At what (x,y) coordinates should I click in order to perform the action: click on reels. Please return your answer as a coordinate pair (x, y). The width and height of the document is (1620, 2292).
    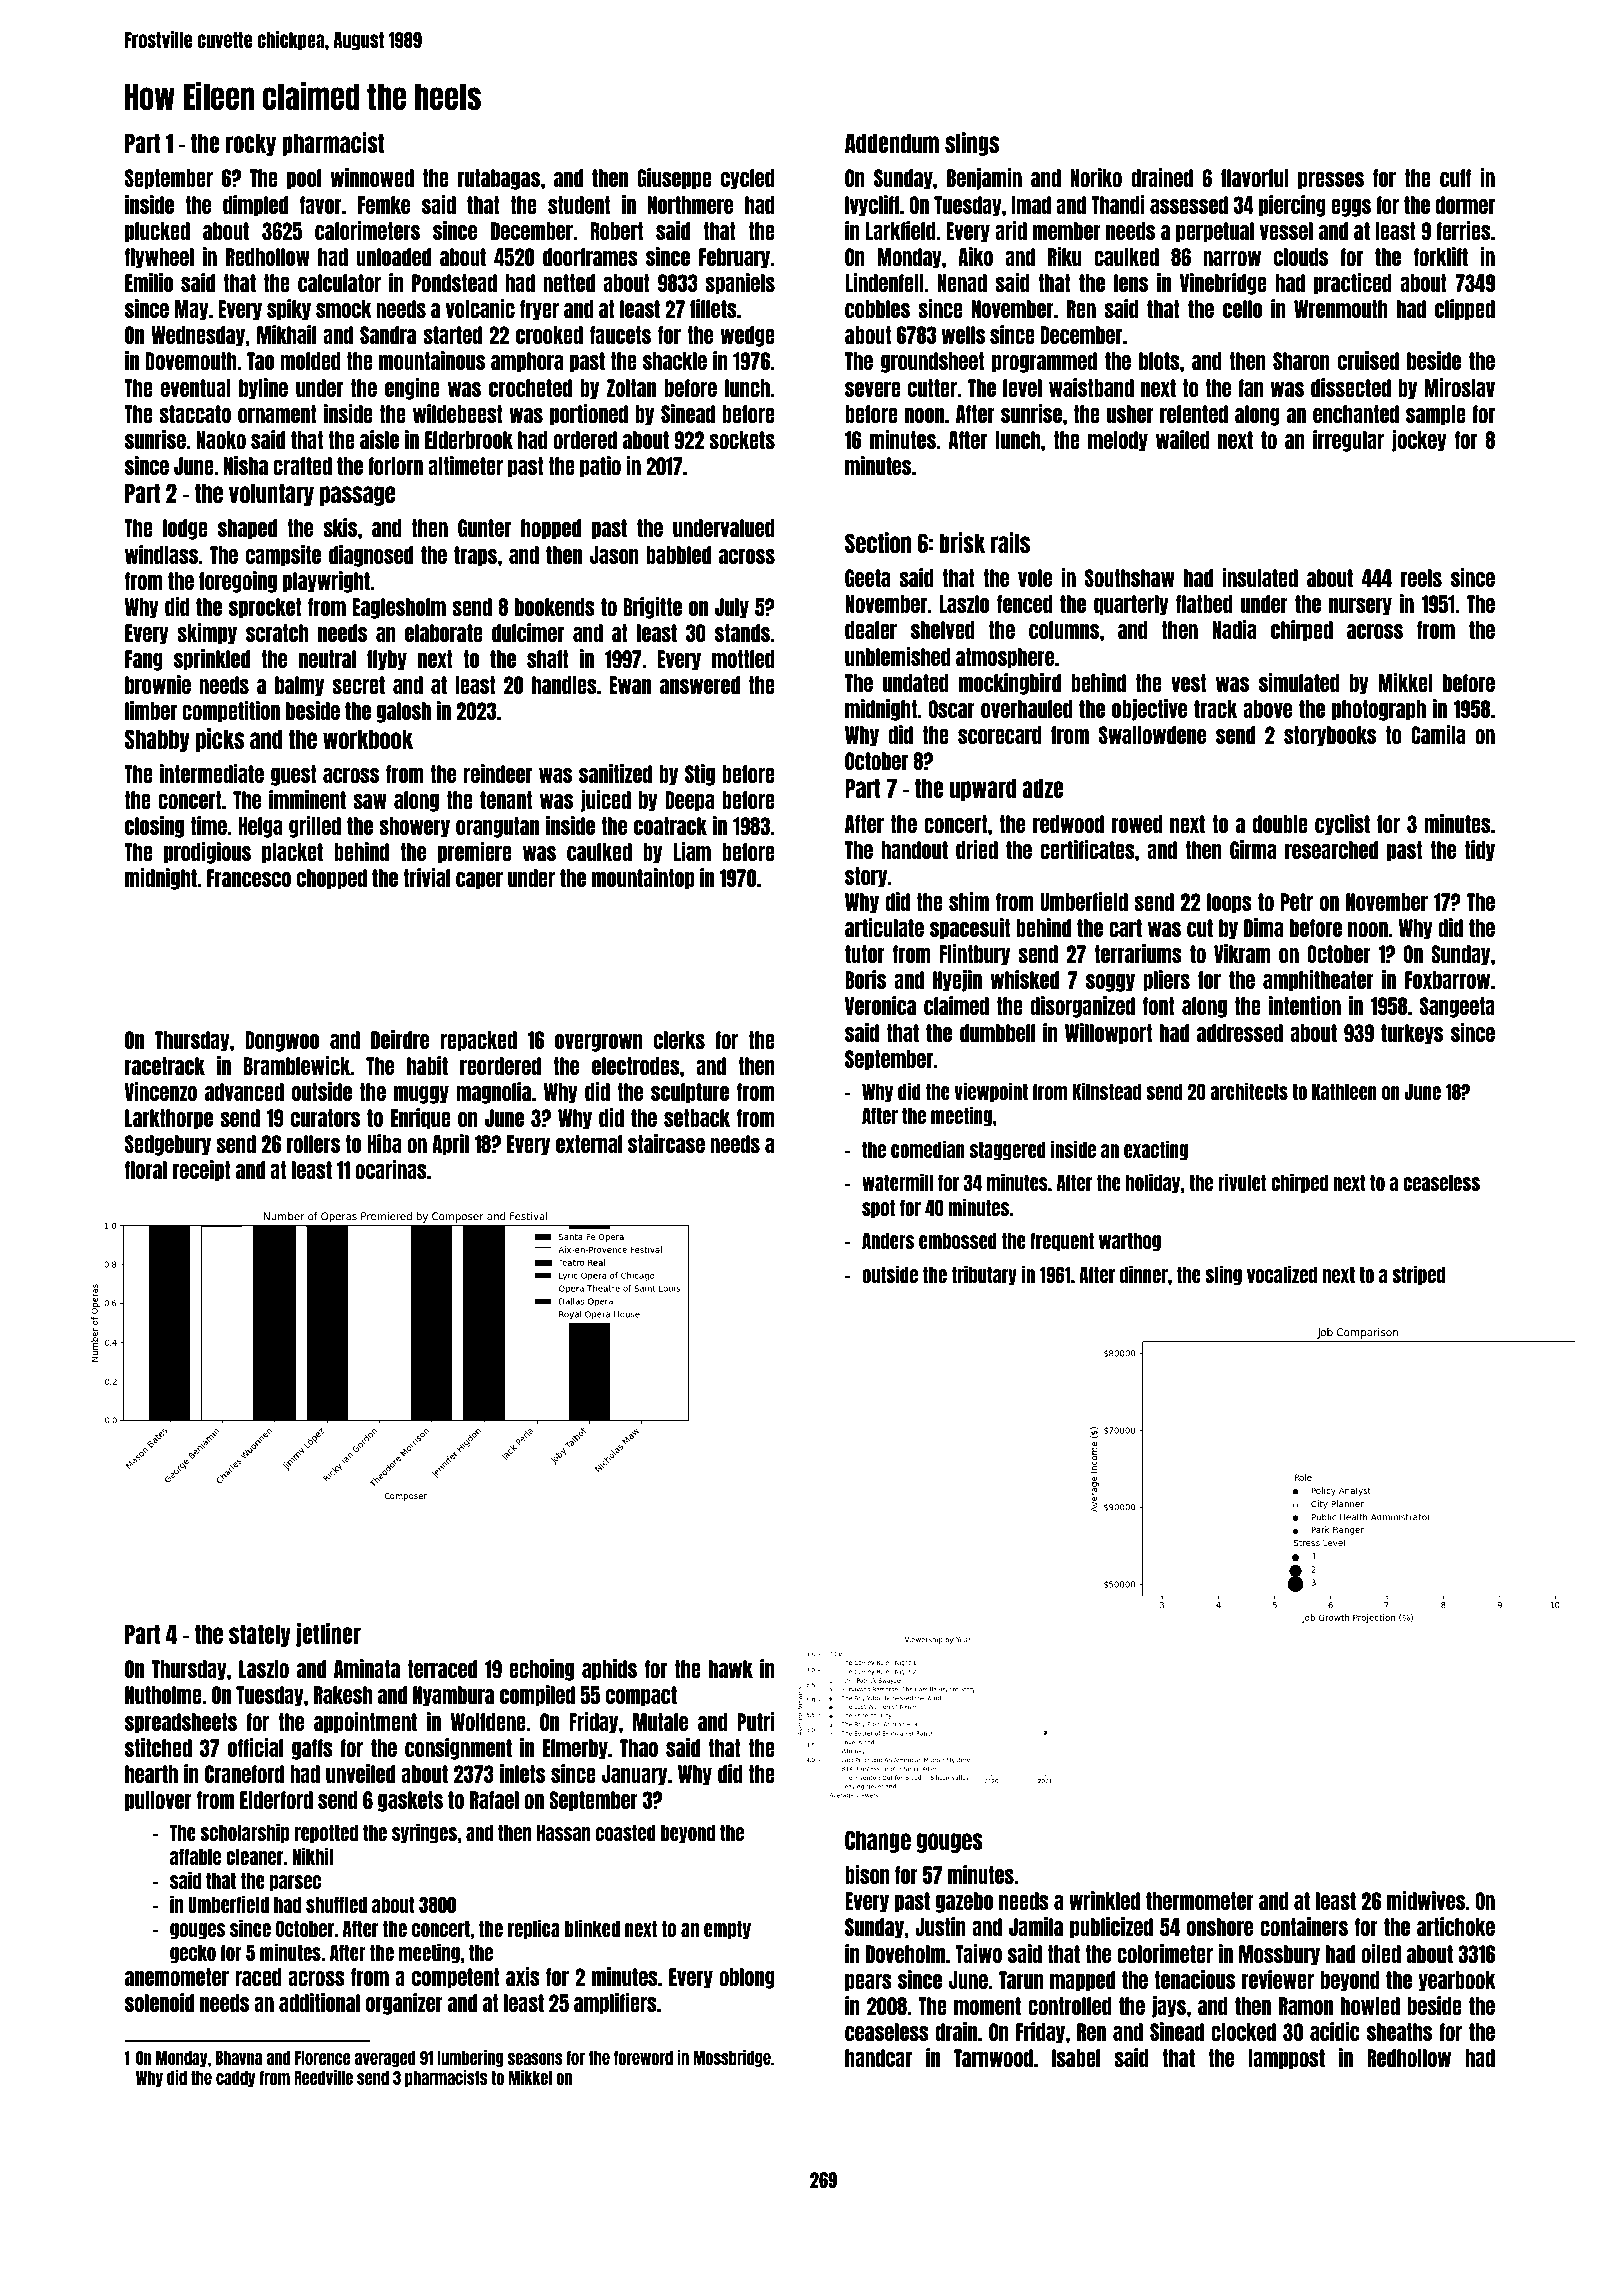
    Looking at the image, I should click on (1421, 578).
